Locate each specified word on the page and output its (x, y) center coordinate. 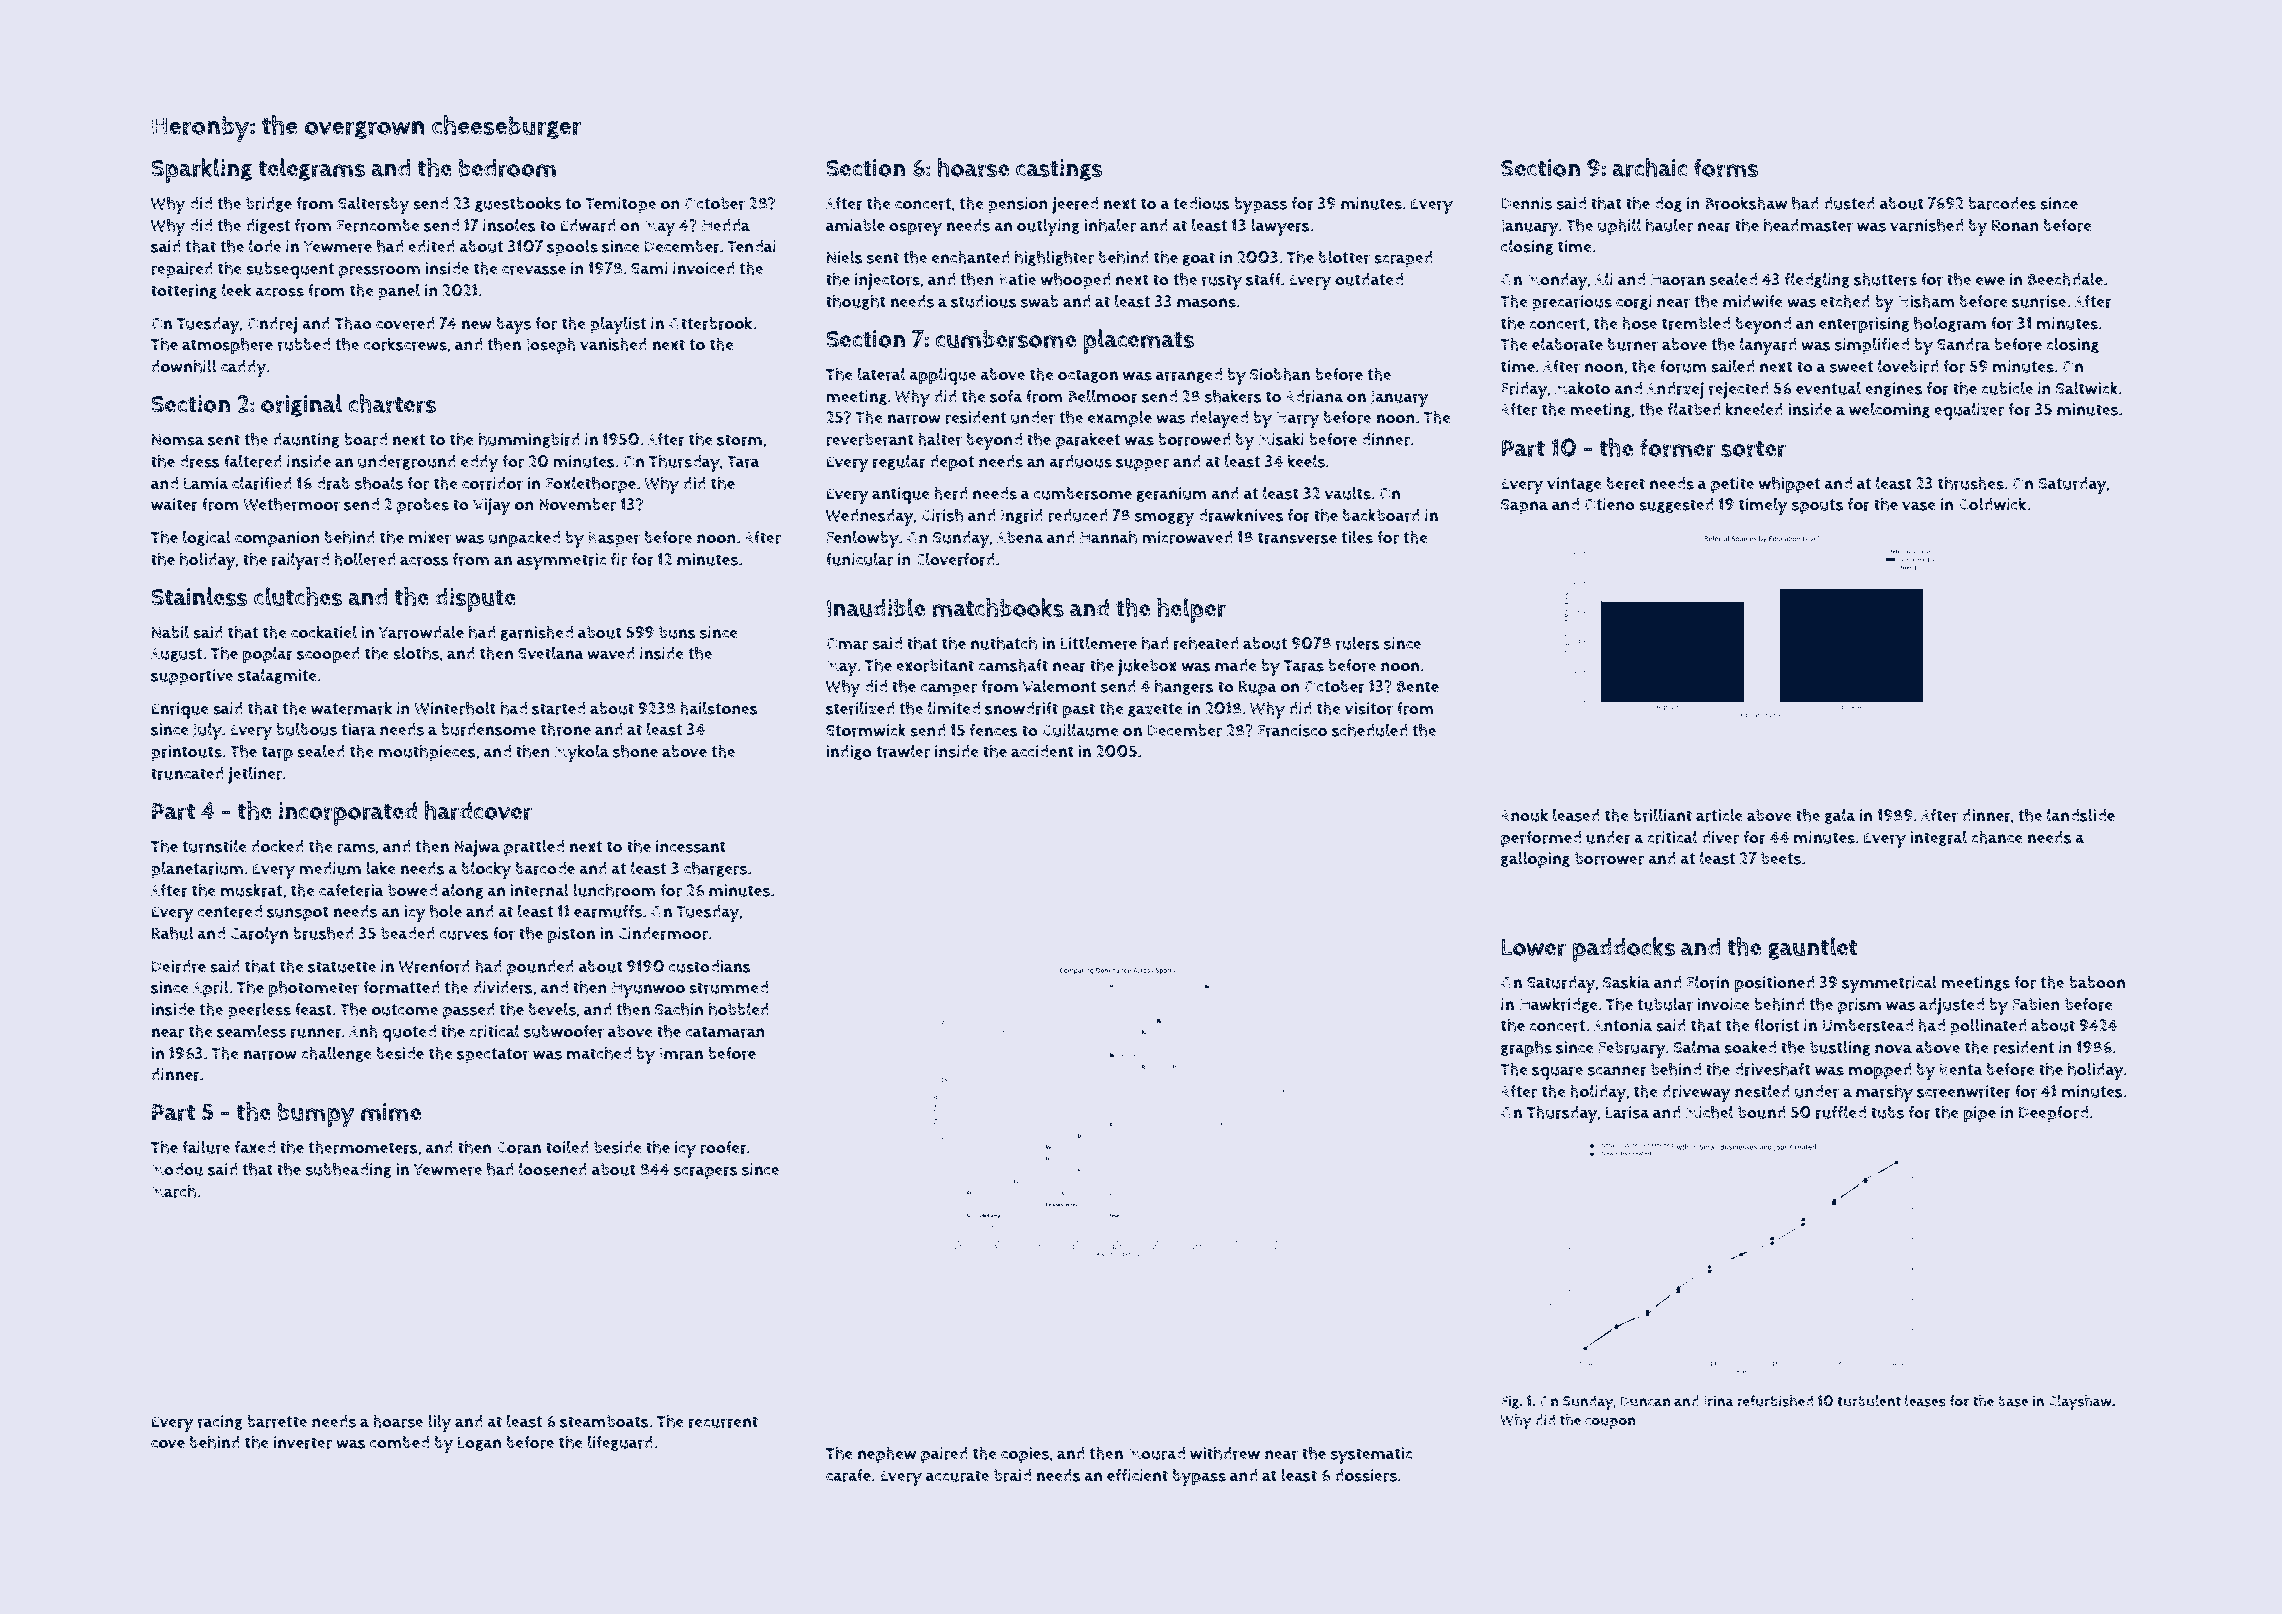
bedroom (507, 168)
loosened (553, 1169)
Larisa (1627, 1112)
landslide (2081, 815)
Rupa (1257, 688)
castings (1059, 170)
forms (1726, 167)
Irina (1719, 1401)
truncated (187, 773)
